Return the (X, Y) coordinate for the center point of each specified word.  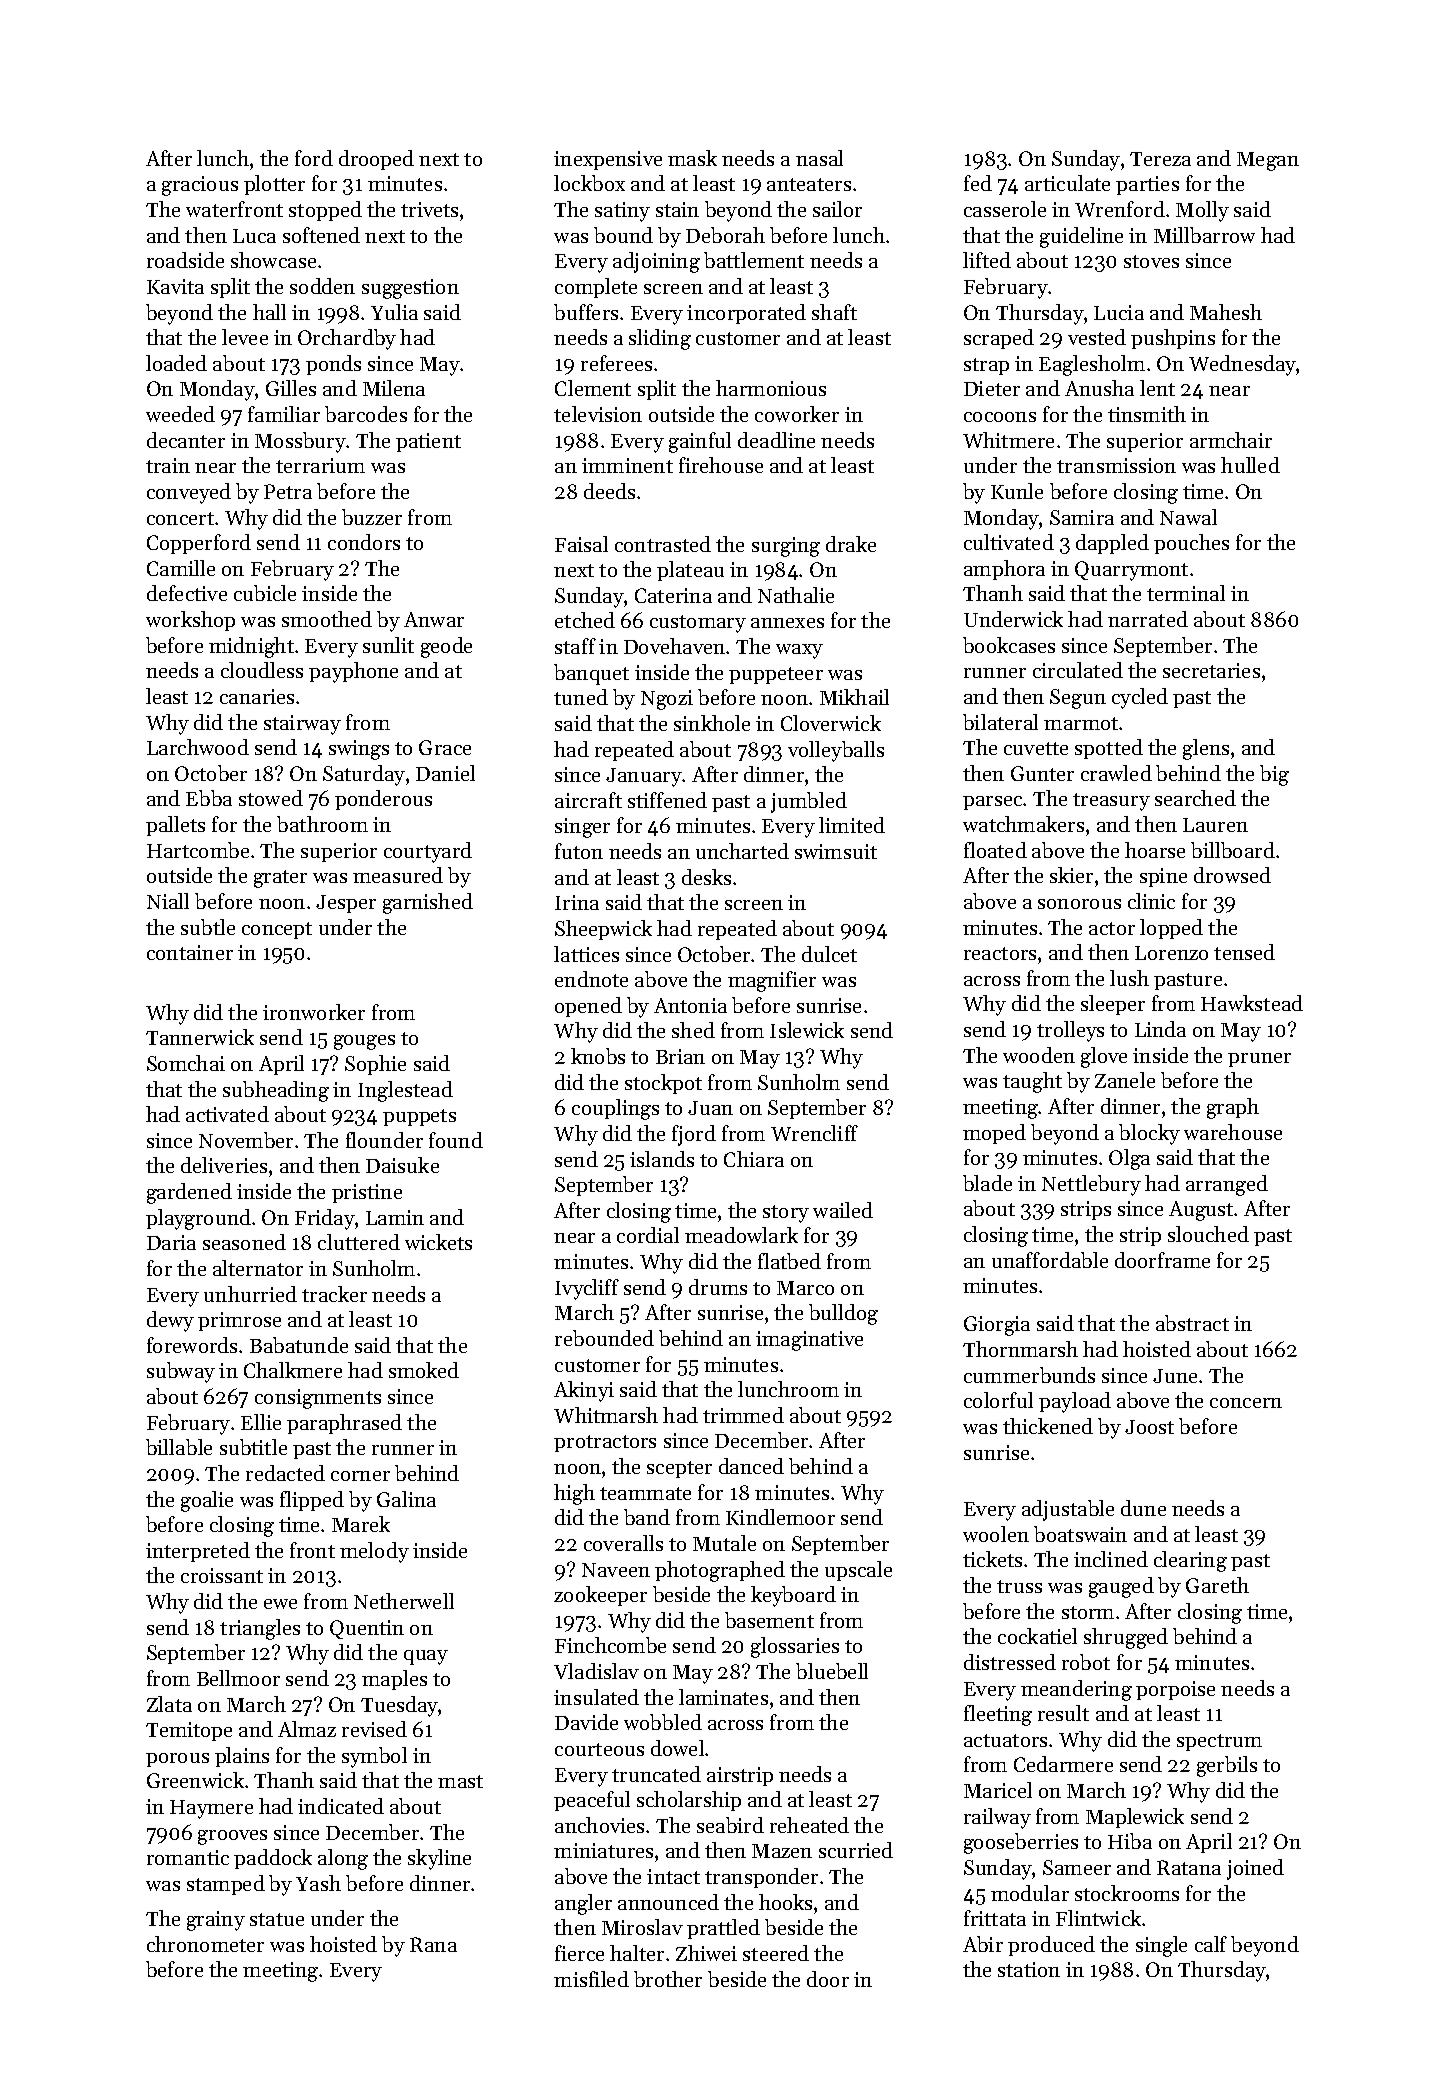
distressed (1010, 1662)
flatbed (789, 1261)
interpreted (198, 1552)
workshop (190, 621)
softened (321, 235)
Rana (433, 1944)
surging (786, 547)
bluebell (832, 1671)
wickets (438, 1242)
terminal (1186, 593)
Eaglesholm (1092, 365)
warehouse (1233, 1132)
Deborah (725, 235)
